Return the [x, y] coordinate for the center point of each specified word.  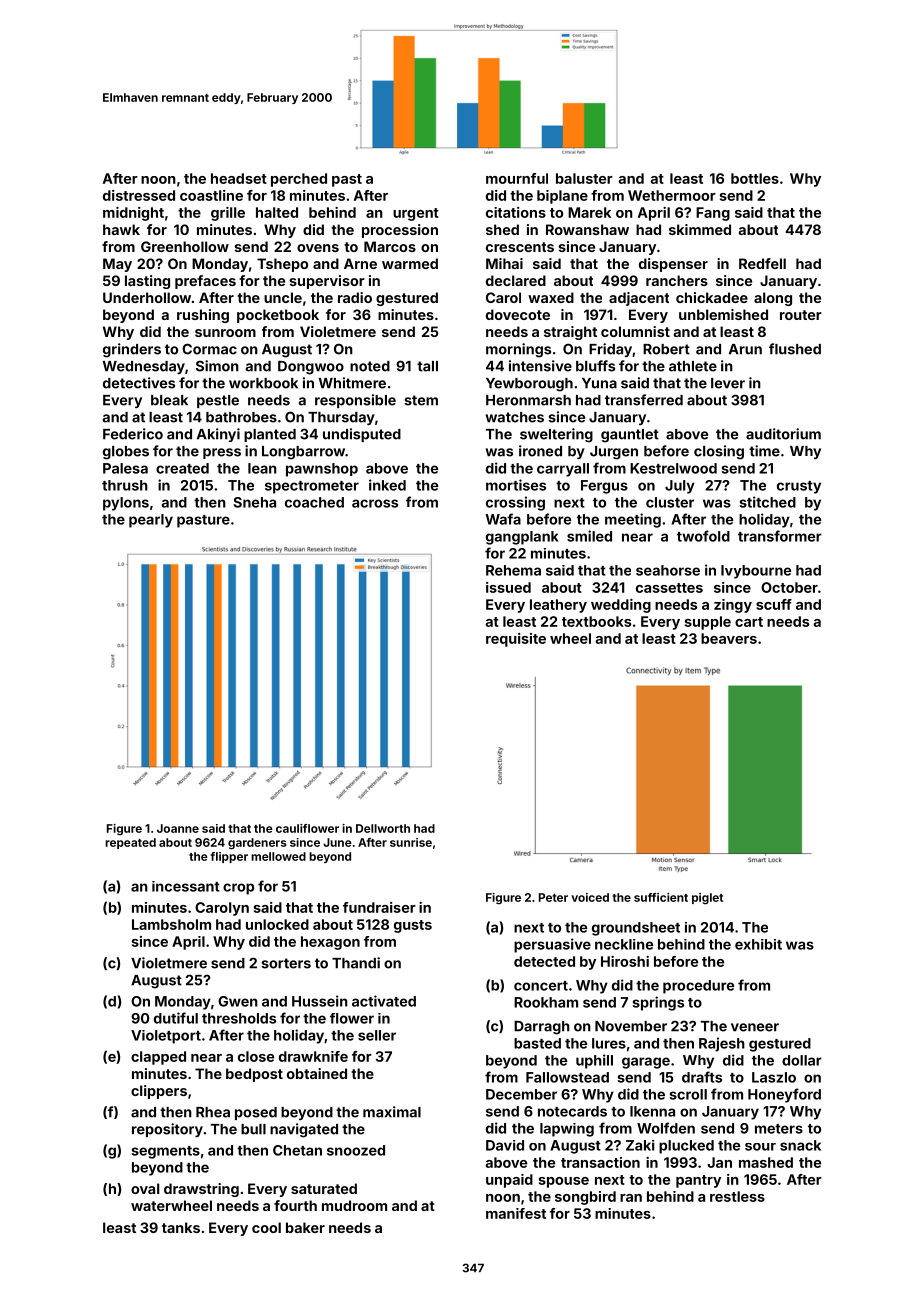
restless [737, 1196]
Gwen [238, 1001]
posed [256, 1113]
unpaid [509, 1181]
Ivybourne [756, 572]
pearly [151, 521]
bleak [169, 400]
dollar [802, 1060]
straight [570, 333]
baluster [584, 178]
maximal [392, 1112]
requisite [516, 640]
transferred [644, 400]
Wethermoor [672, 195]
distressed [139, 195]
